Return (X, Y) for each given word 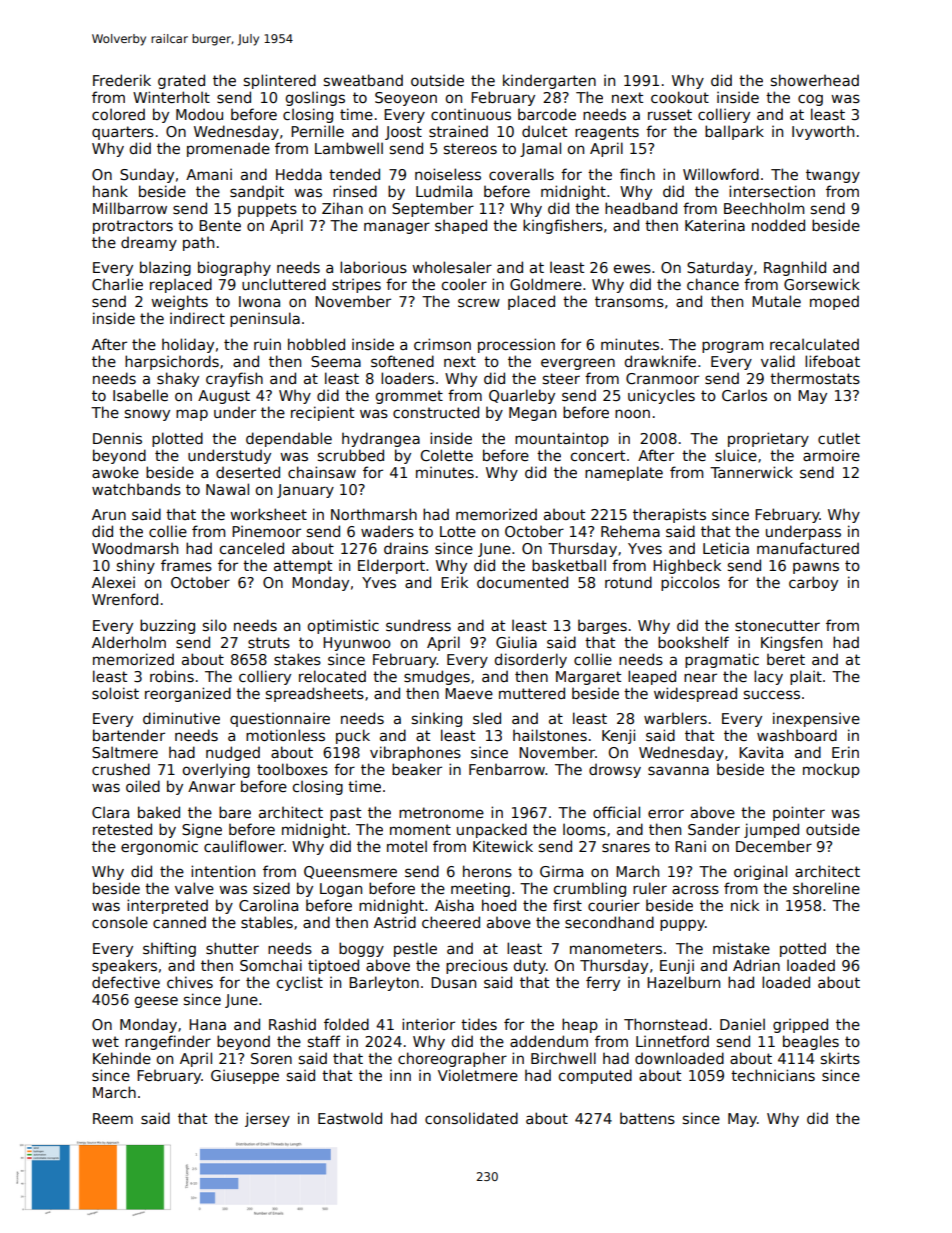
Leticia (726, 548)
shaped (461, 226)
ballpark (734, 132)
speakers (124, 967)
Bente (220, 225)
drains (406, 548)
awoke (115, 472)
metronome (441, 812)
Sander (714, 829)
